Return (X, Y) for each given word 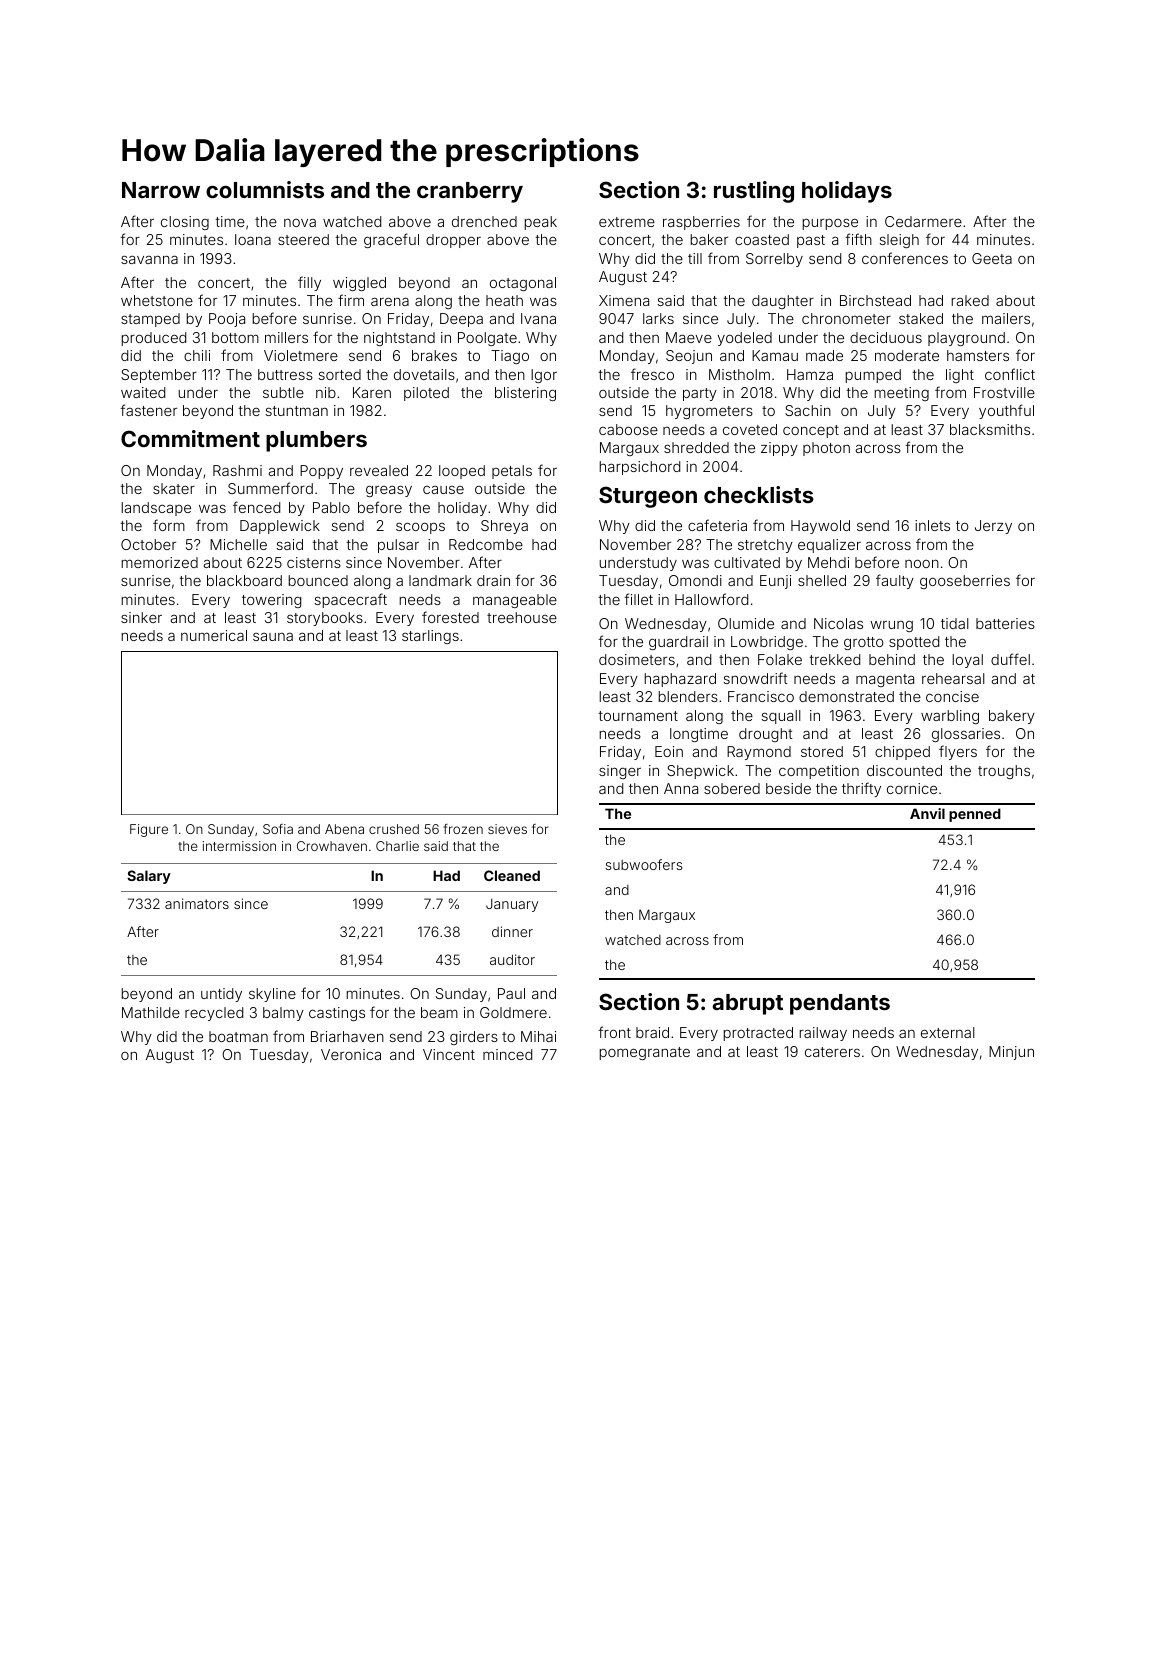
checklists (759, 494)
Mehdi (828, 562)
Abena (344, 829)
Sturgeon (648, 497)
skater (174, 488)
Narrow (161, 190)
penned (975, 815)
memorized (159, 562)
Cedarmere (923, 221)
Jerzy (993, 527)
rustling (754, 192)
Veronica (351, 1054)
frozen (463, 829)
